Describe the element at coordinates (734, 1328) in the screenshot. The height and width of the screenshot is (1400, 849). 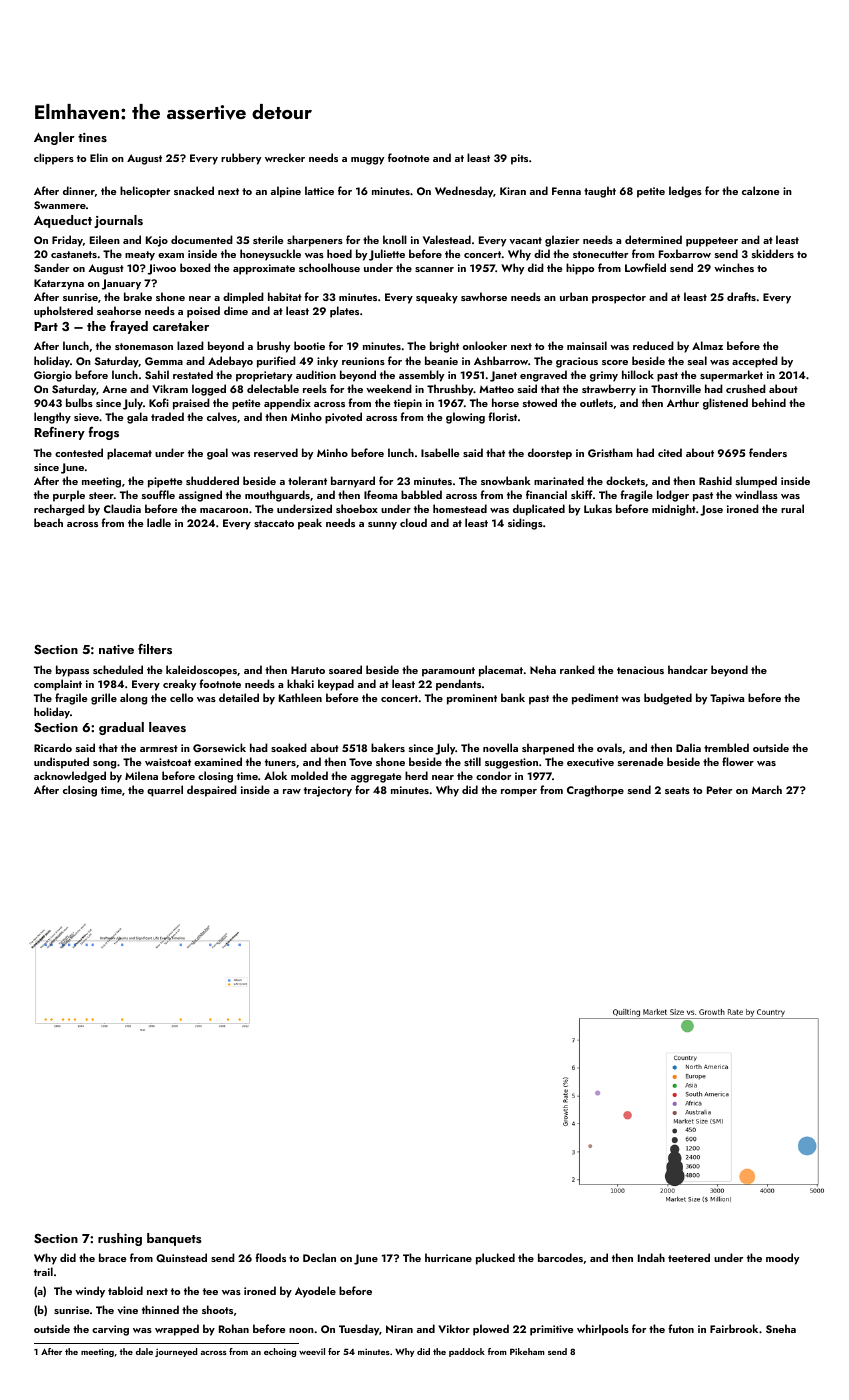
I see `Fairbrook` at that location.
